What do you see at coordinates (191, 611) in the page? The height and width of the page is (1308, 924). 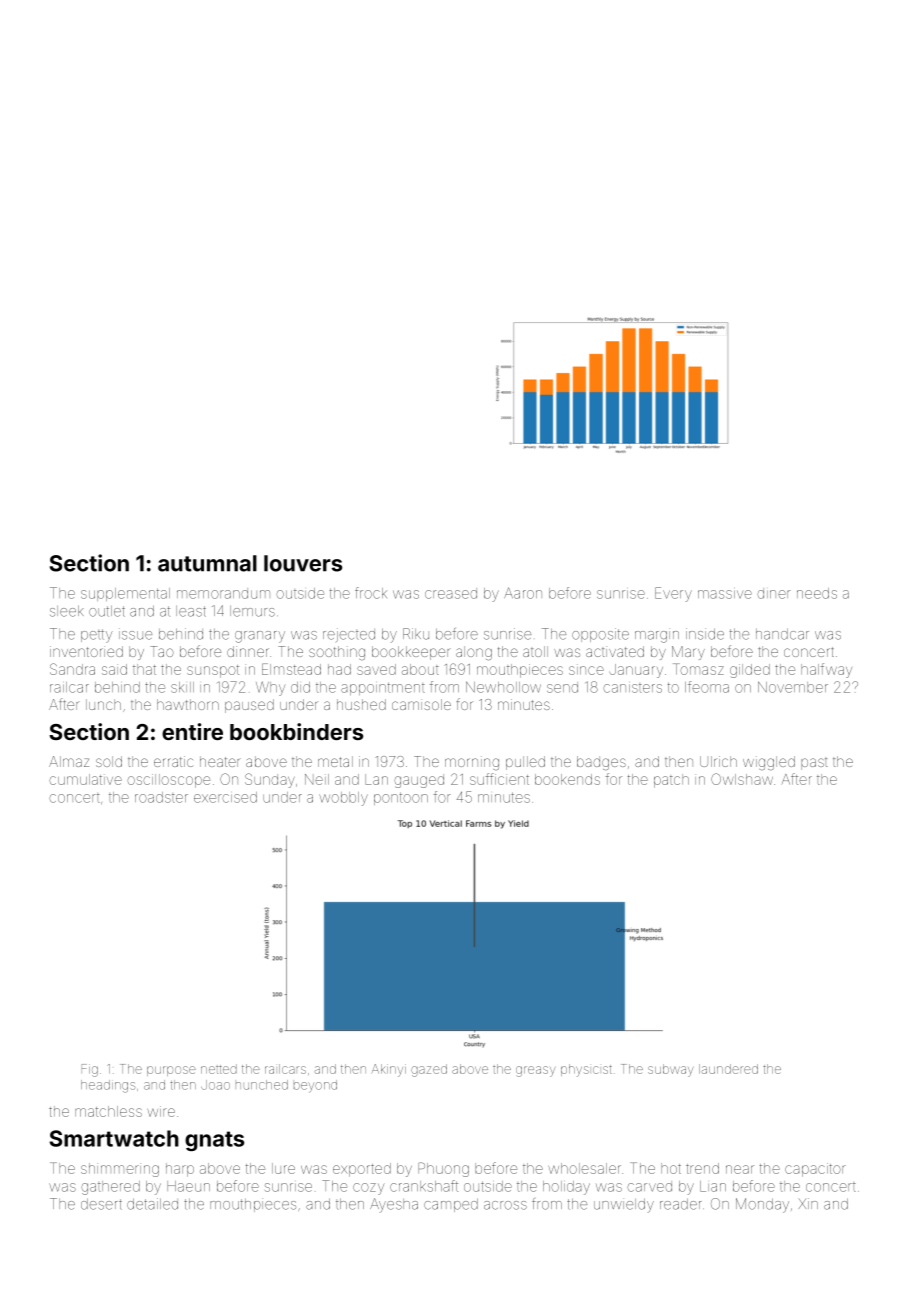 I see `least` at bounding box center [191, 611].
